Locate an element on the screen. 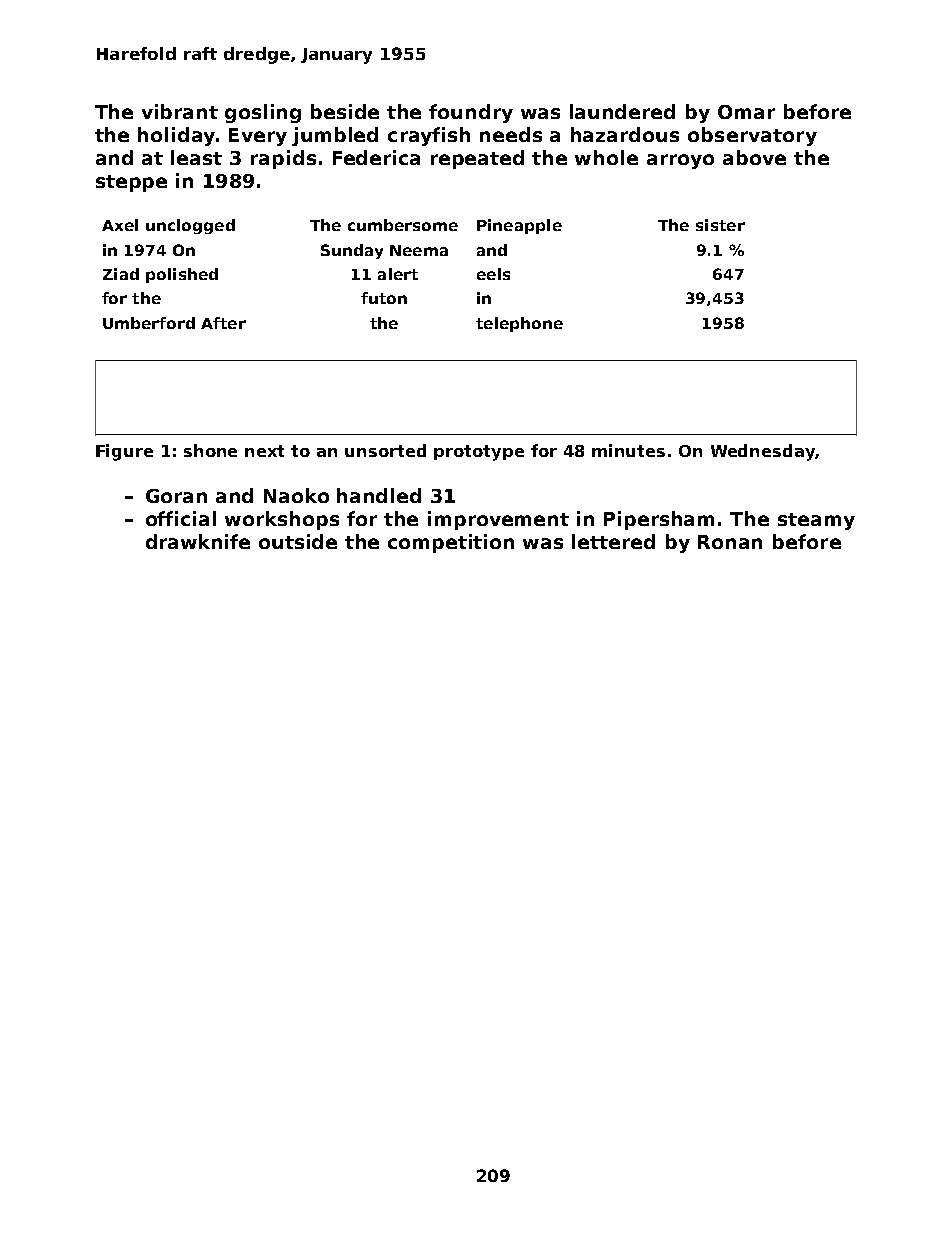  Omar is located at coordinates (746, 112).
